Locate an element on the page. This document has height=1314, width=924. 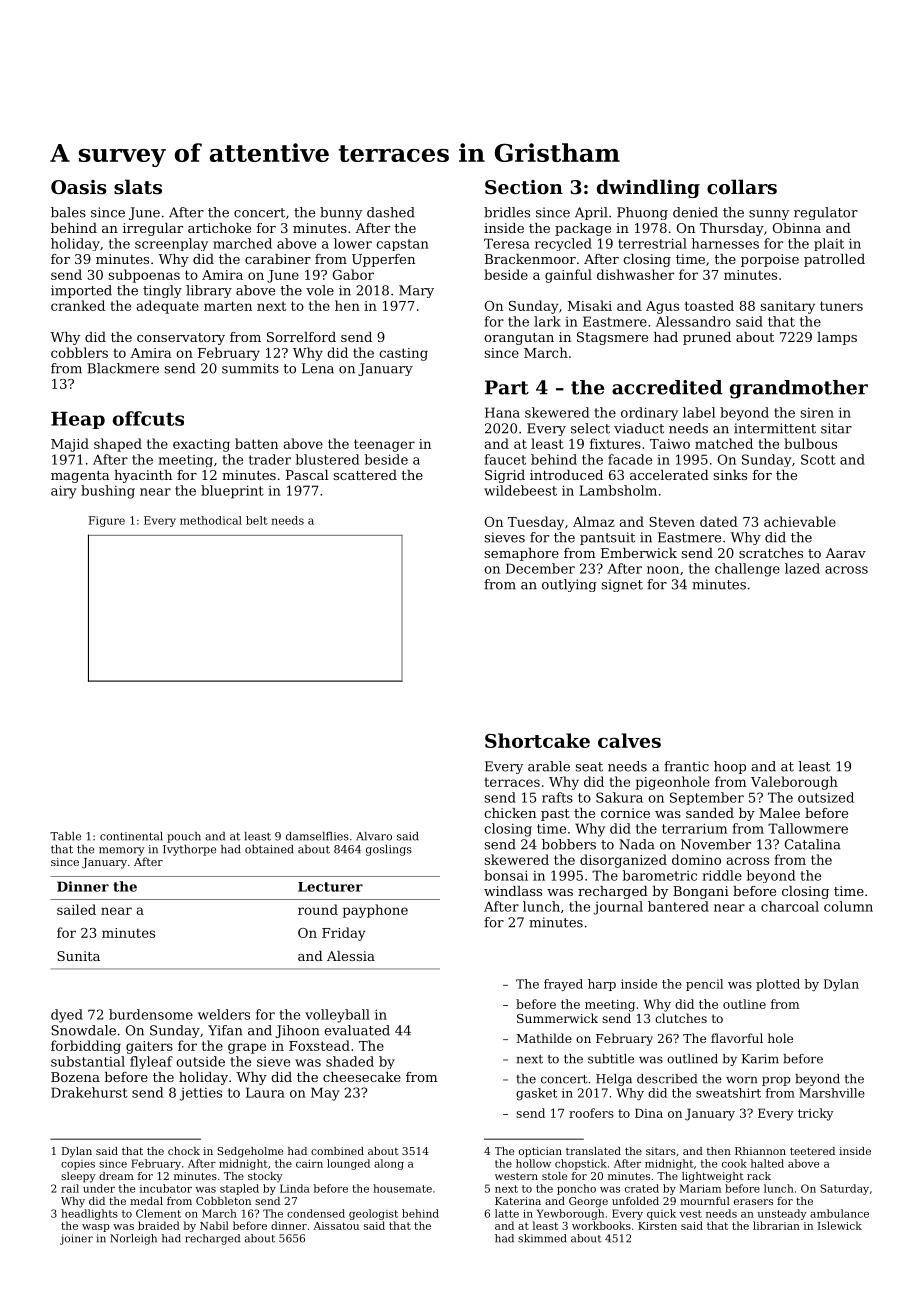
Oasis is located at coordinates (79, 187).
